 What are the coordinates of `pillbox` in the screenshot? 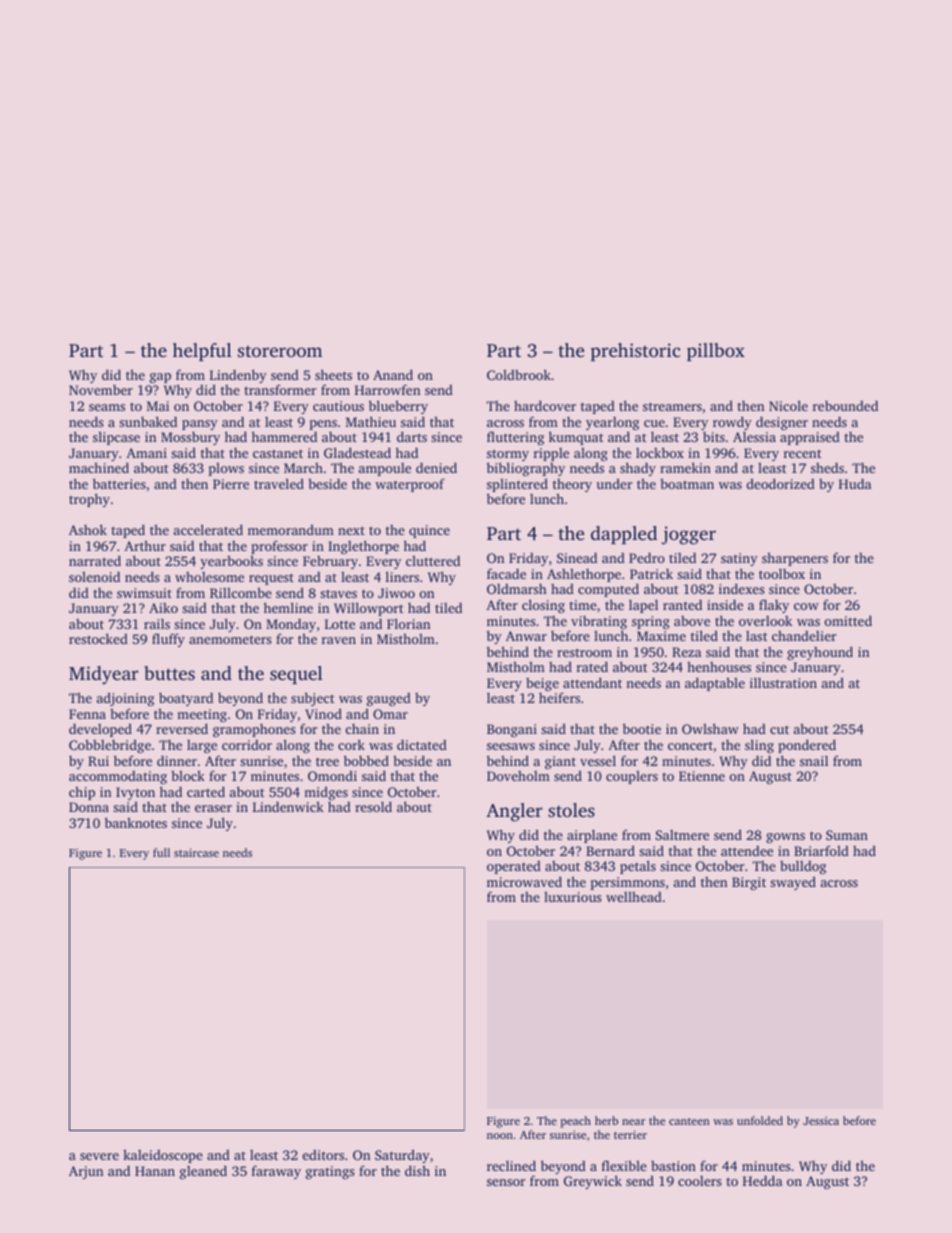 It's located at (716, 352).
